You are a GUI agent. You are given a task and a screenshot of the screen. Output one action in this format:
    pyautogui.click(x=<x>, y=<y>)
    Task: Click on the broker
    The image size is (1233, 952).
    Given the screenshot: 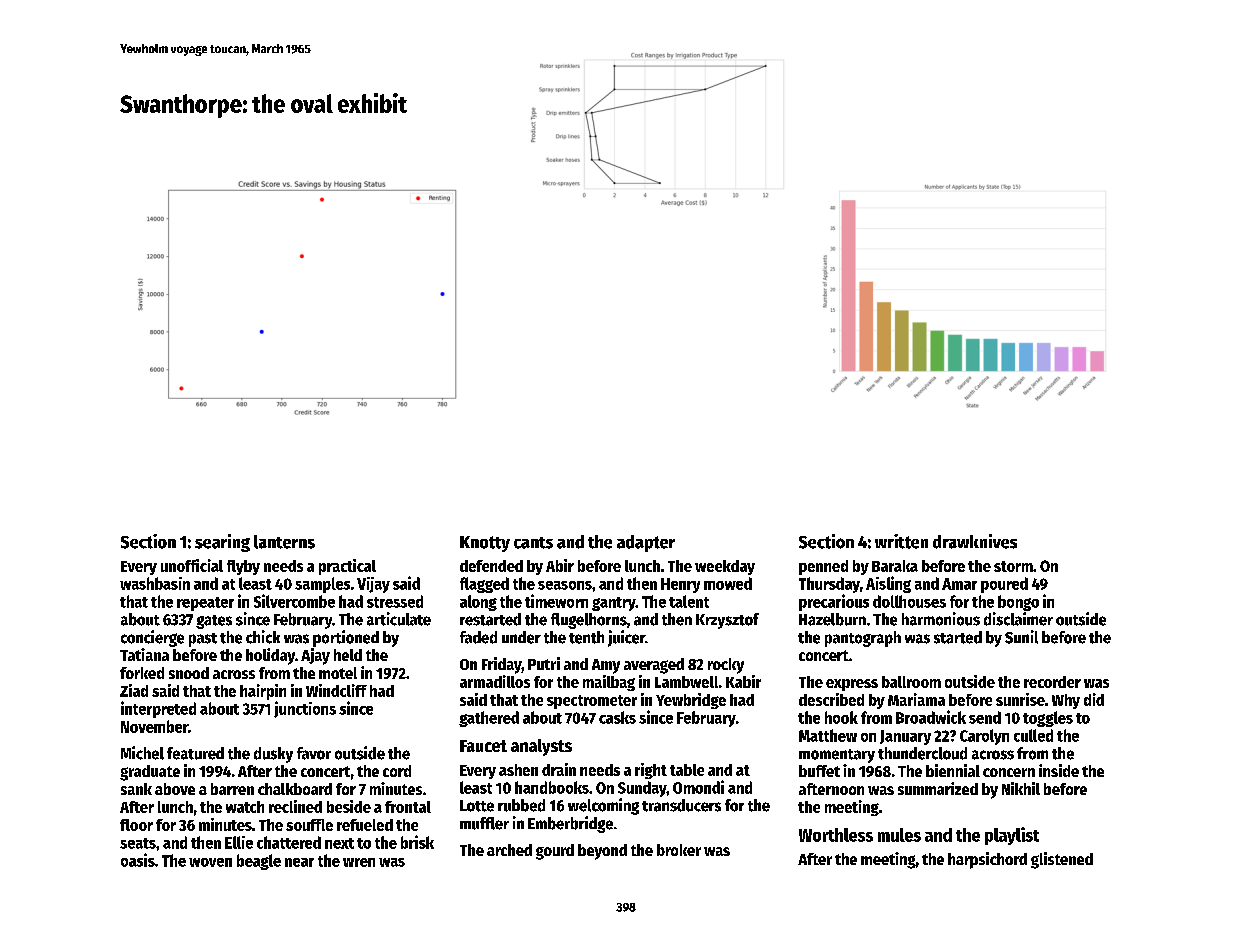 What is the action you would take?
    pyautogui.click(x=679, y=850)
